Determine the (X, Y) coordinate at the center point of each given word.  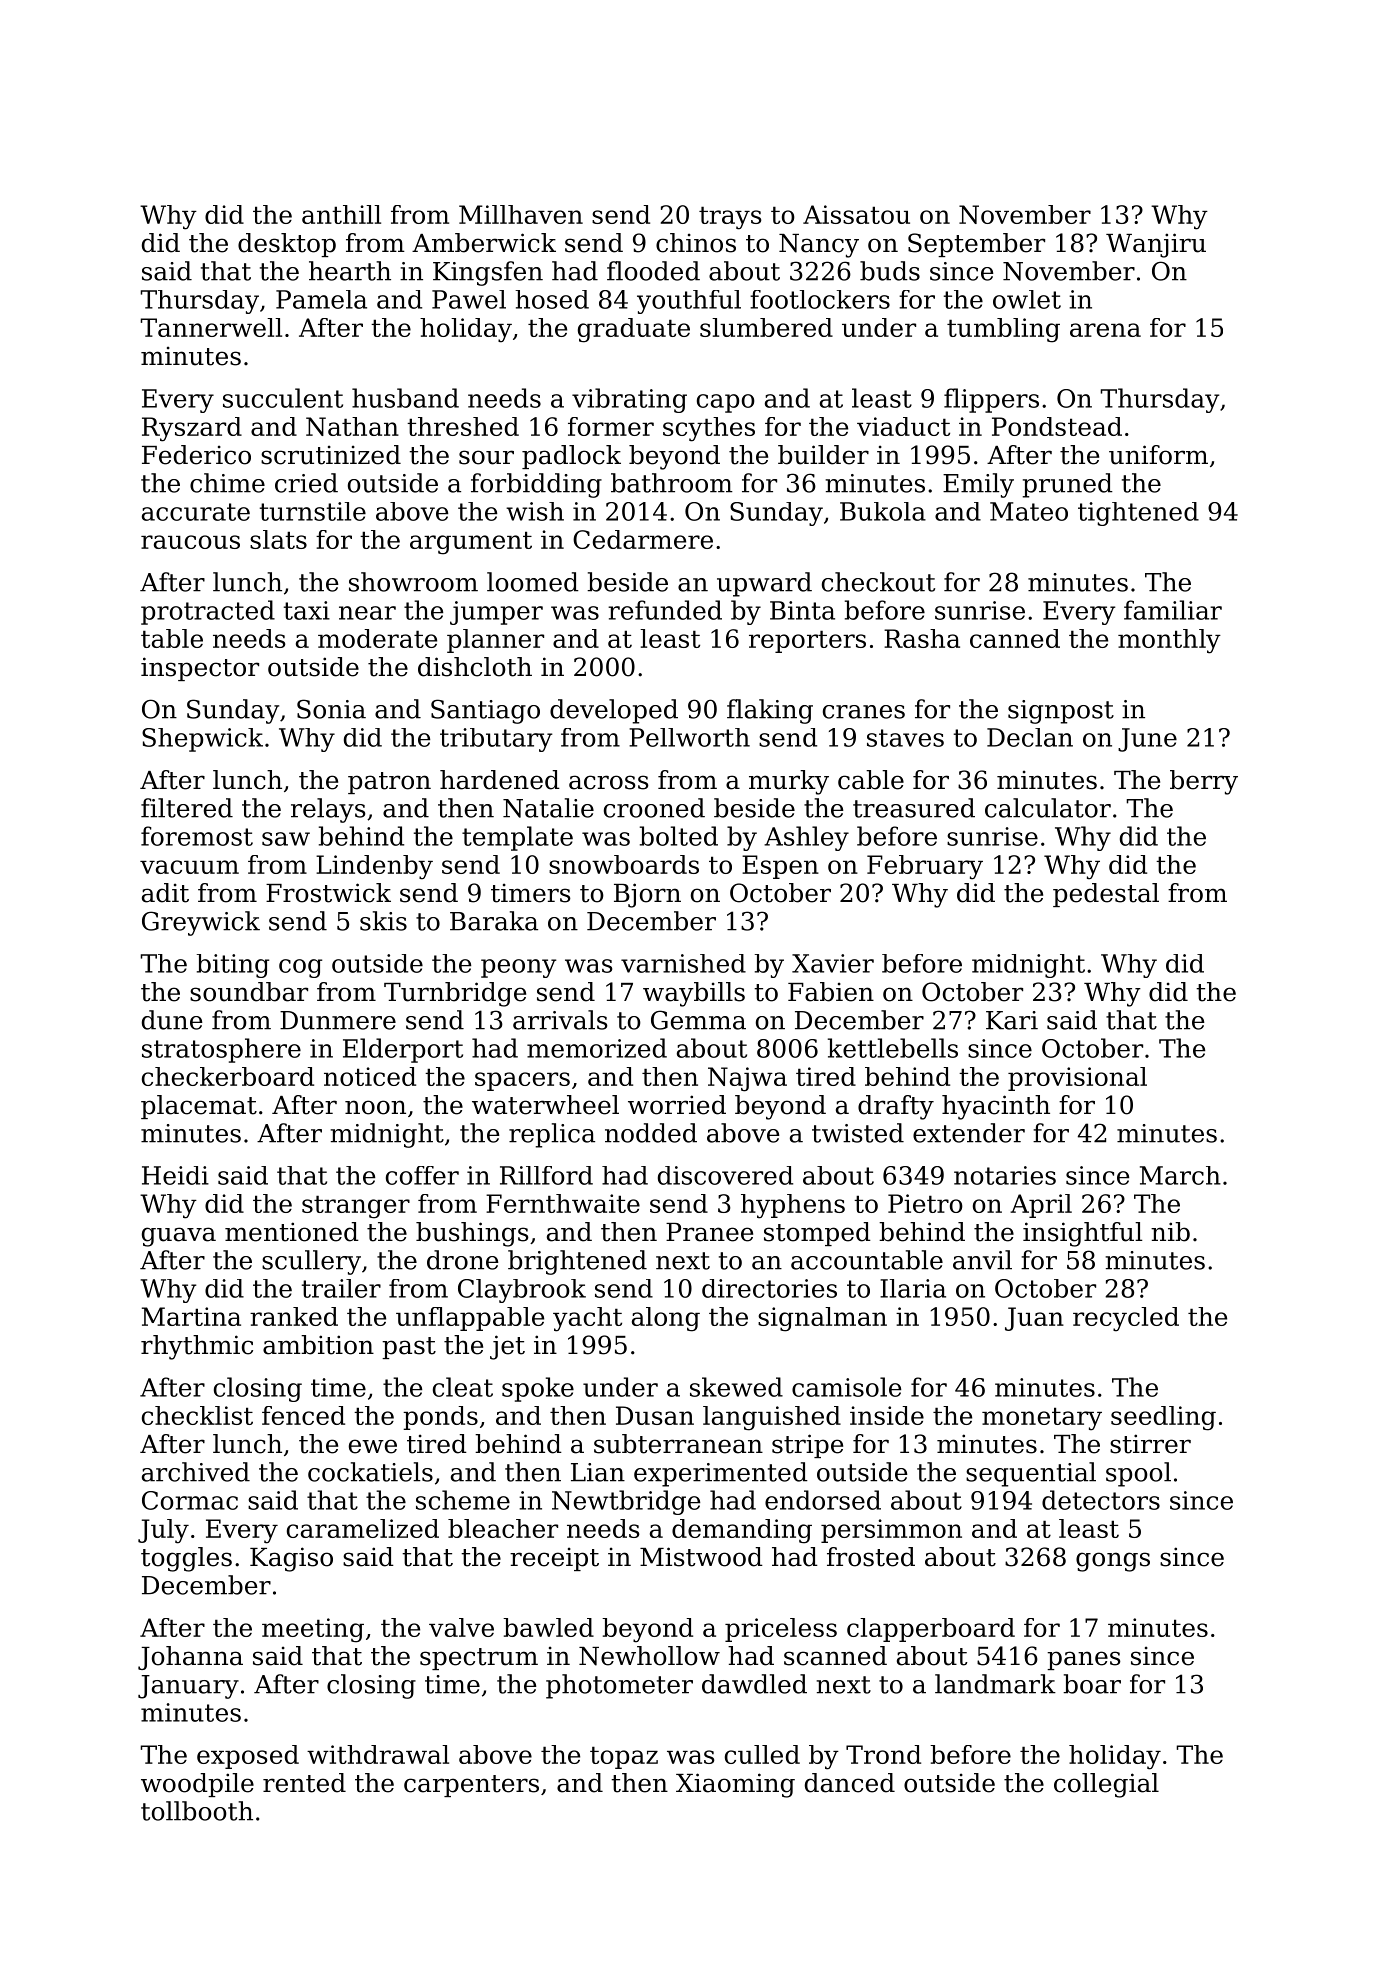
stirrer (1150, 1444)
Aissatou (856, 214)
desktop (287, 245)
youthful (689, 302)
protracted (208, 612)
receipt (554, 1559)
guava (179, 1237)
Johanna (190, 1658)
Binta (802, 610)
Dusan (655, 1415)
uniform (1158, 455)
